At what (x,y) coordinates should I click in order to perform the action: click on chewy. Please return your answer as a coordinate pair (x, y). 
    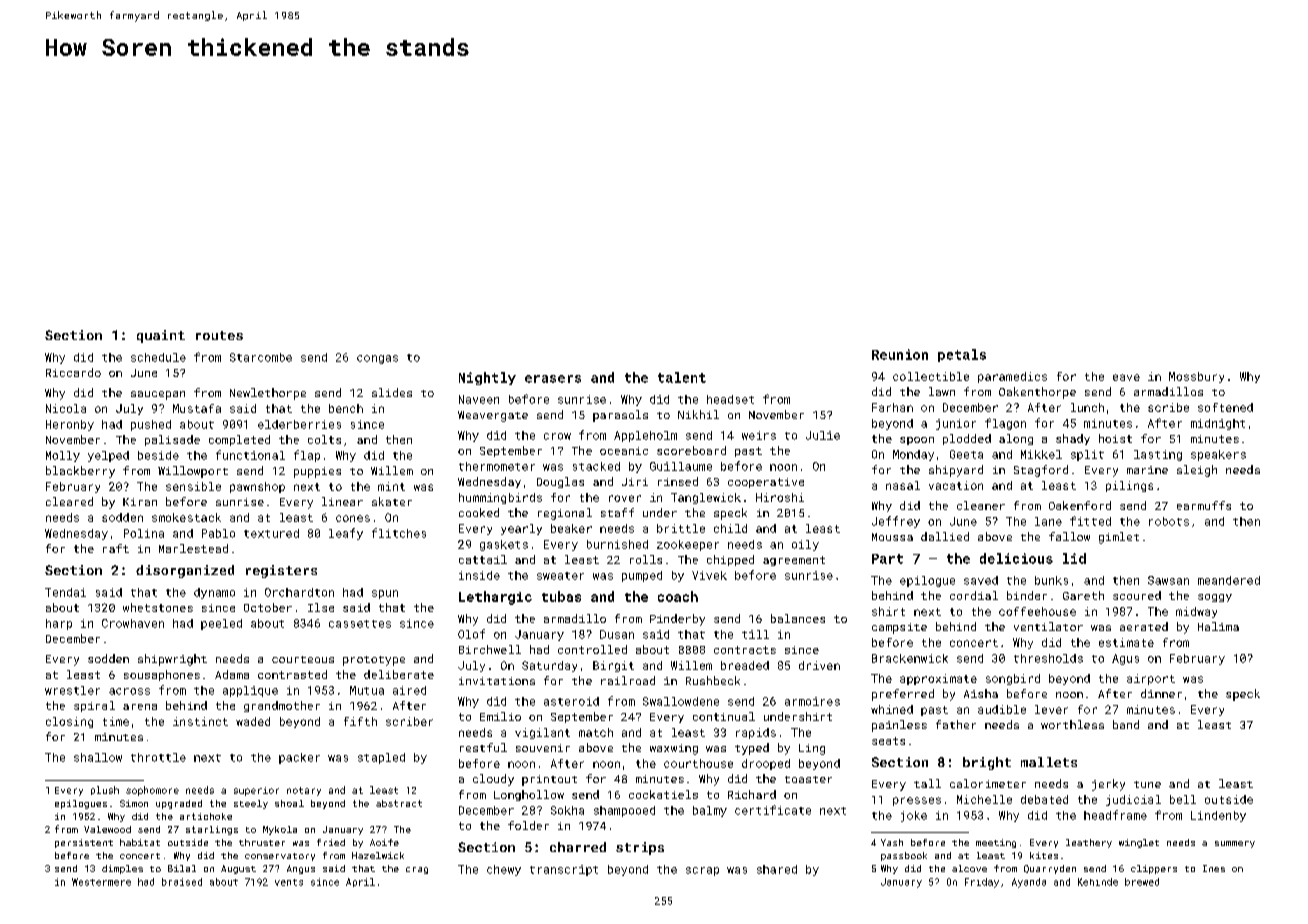
    Looking at the image, I should click on (504, 870).
